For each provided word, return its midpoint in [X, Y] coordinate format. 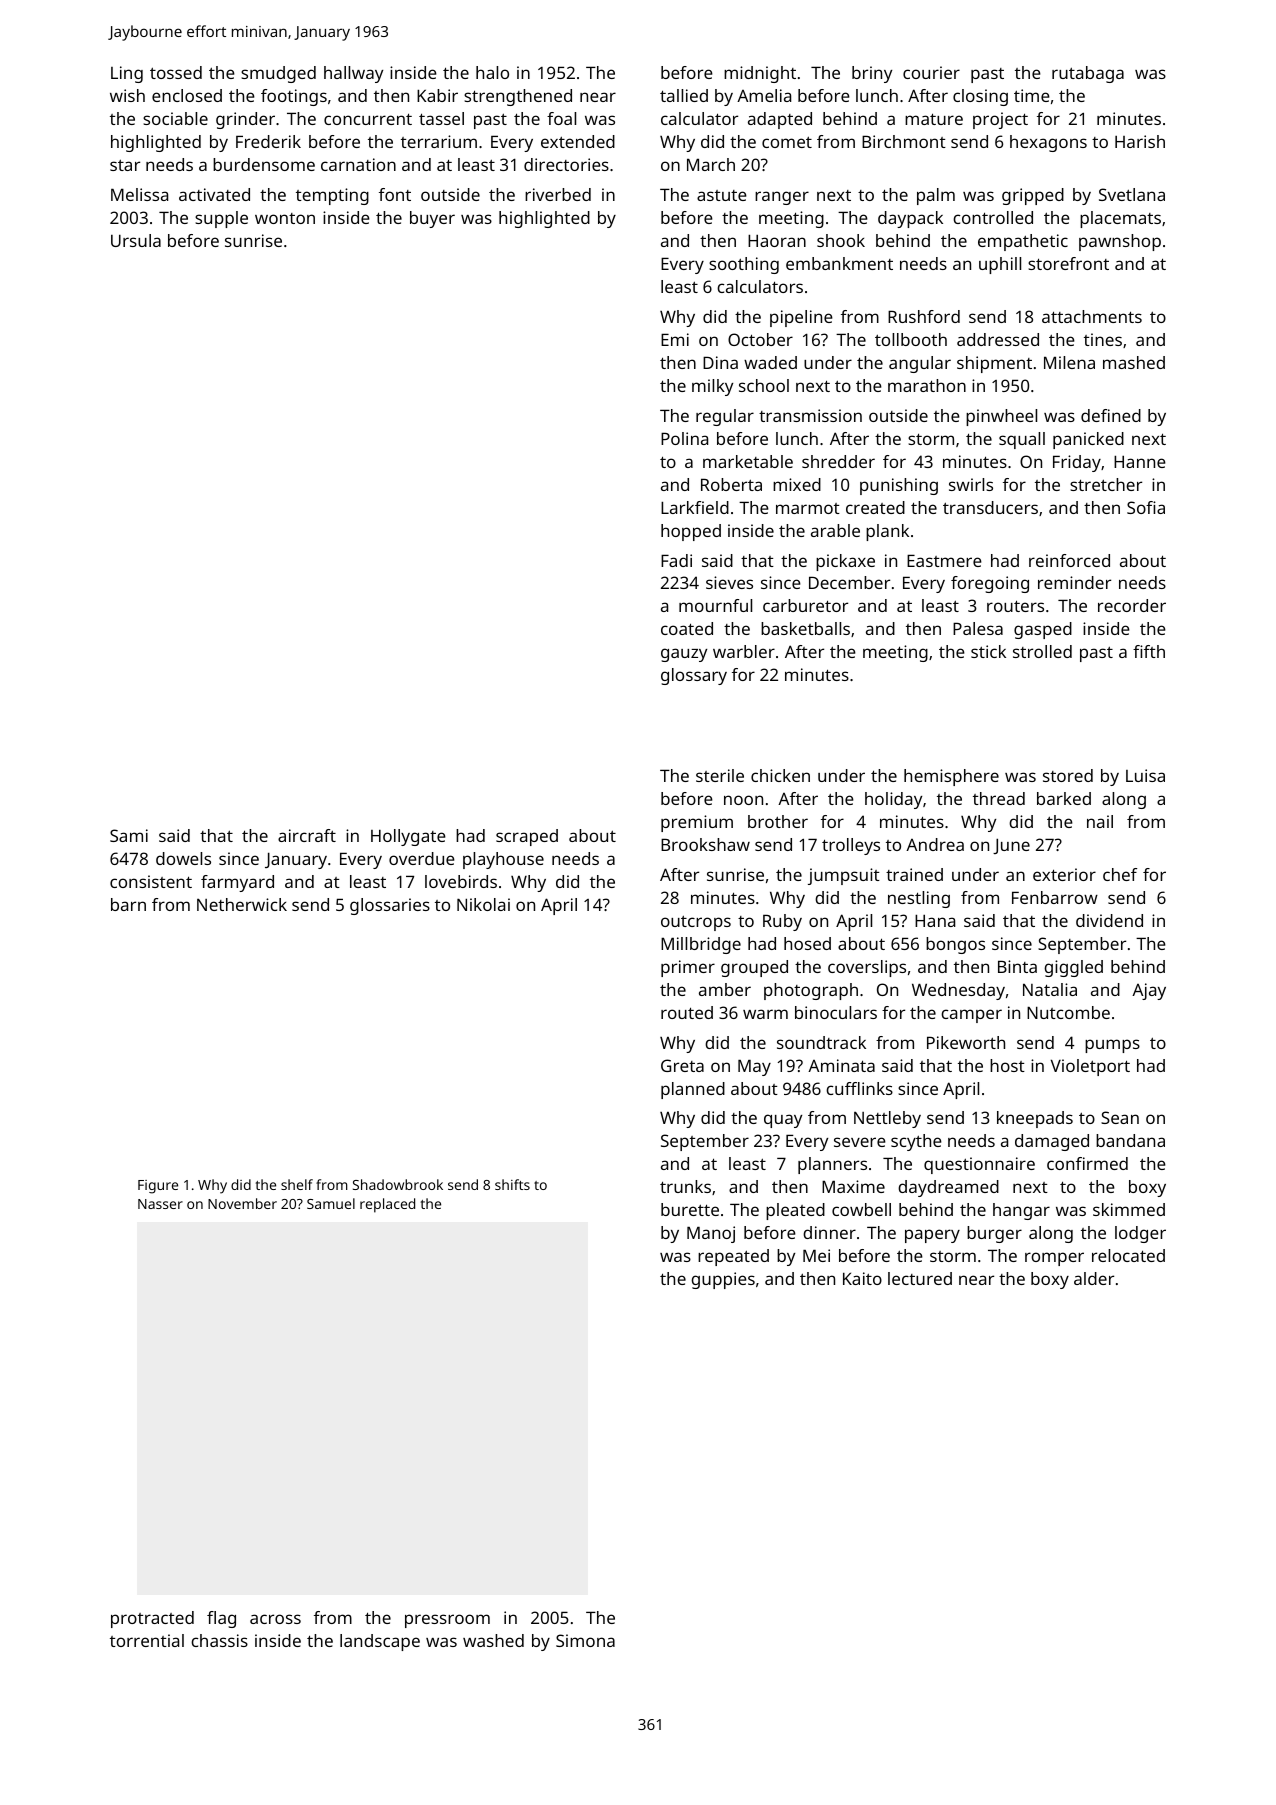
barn [128, 904]
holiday [893, 800]
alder [1094, 1278]
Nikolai [483, 904]
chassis [219, 1640]
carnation [358, 164]
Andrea [935, 844]
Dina [720, 362]
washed [493, 1640]
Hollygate [408, 837]
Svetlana [1132, 194]
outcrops [696, 923]
